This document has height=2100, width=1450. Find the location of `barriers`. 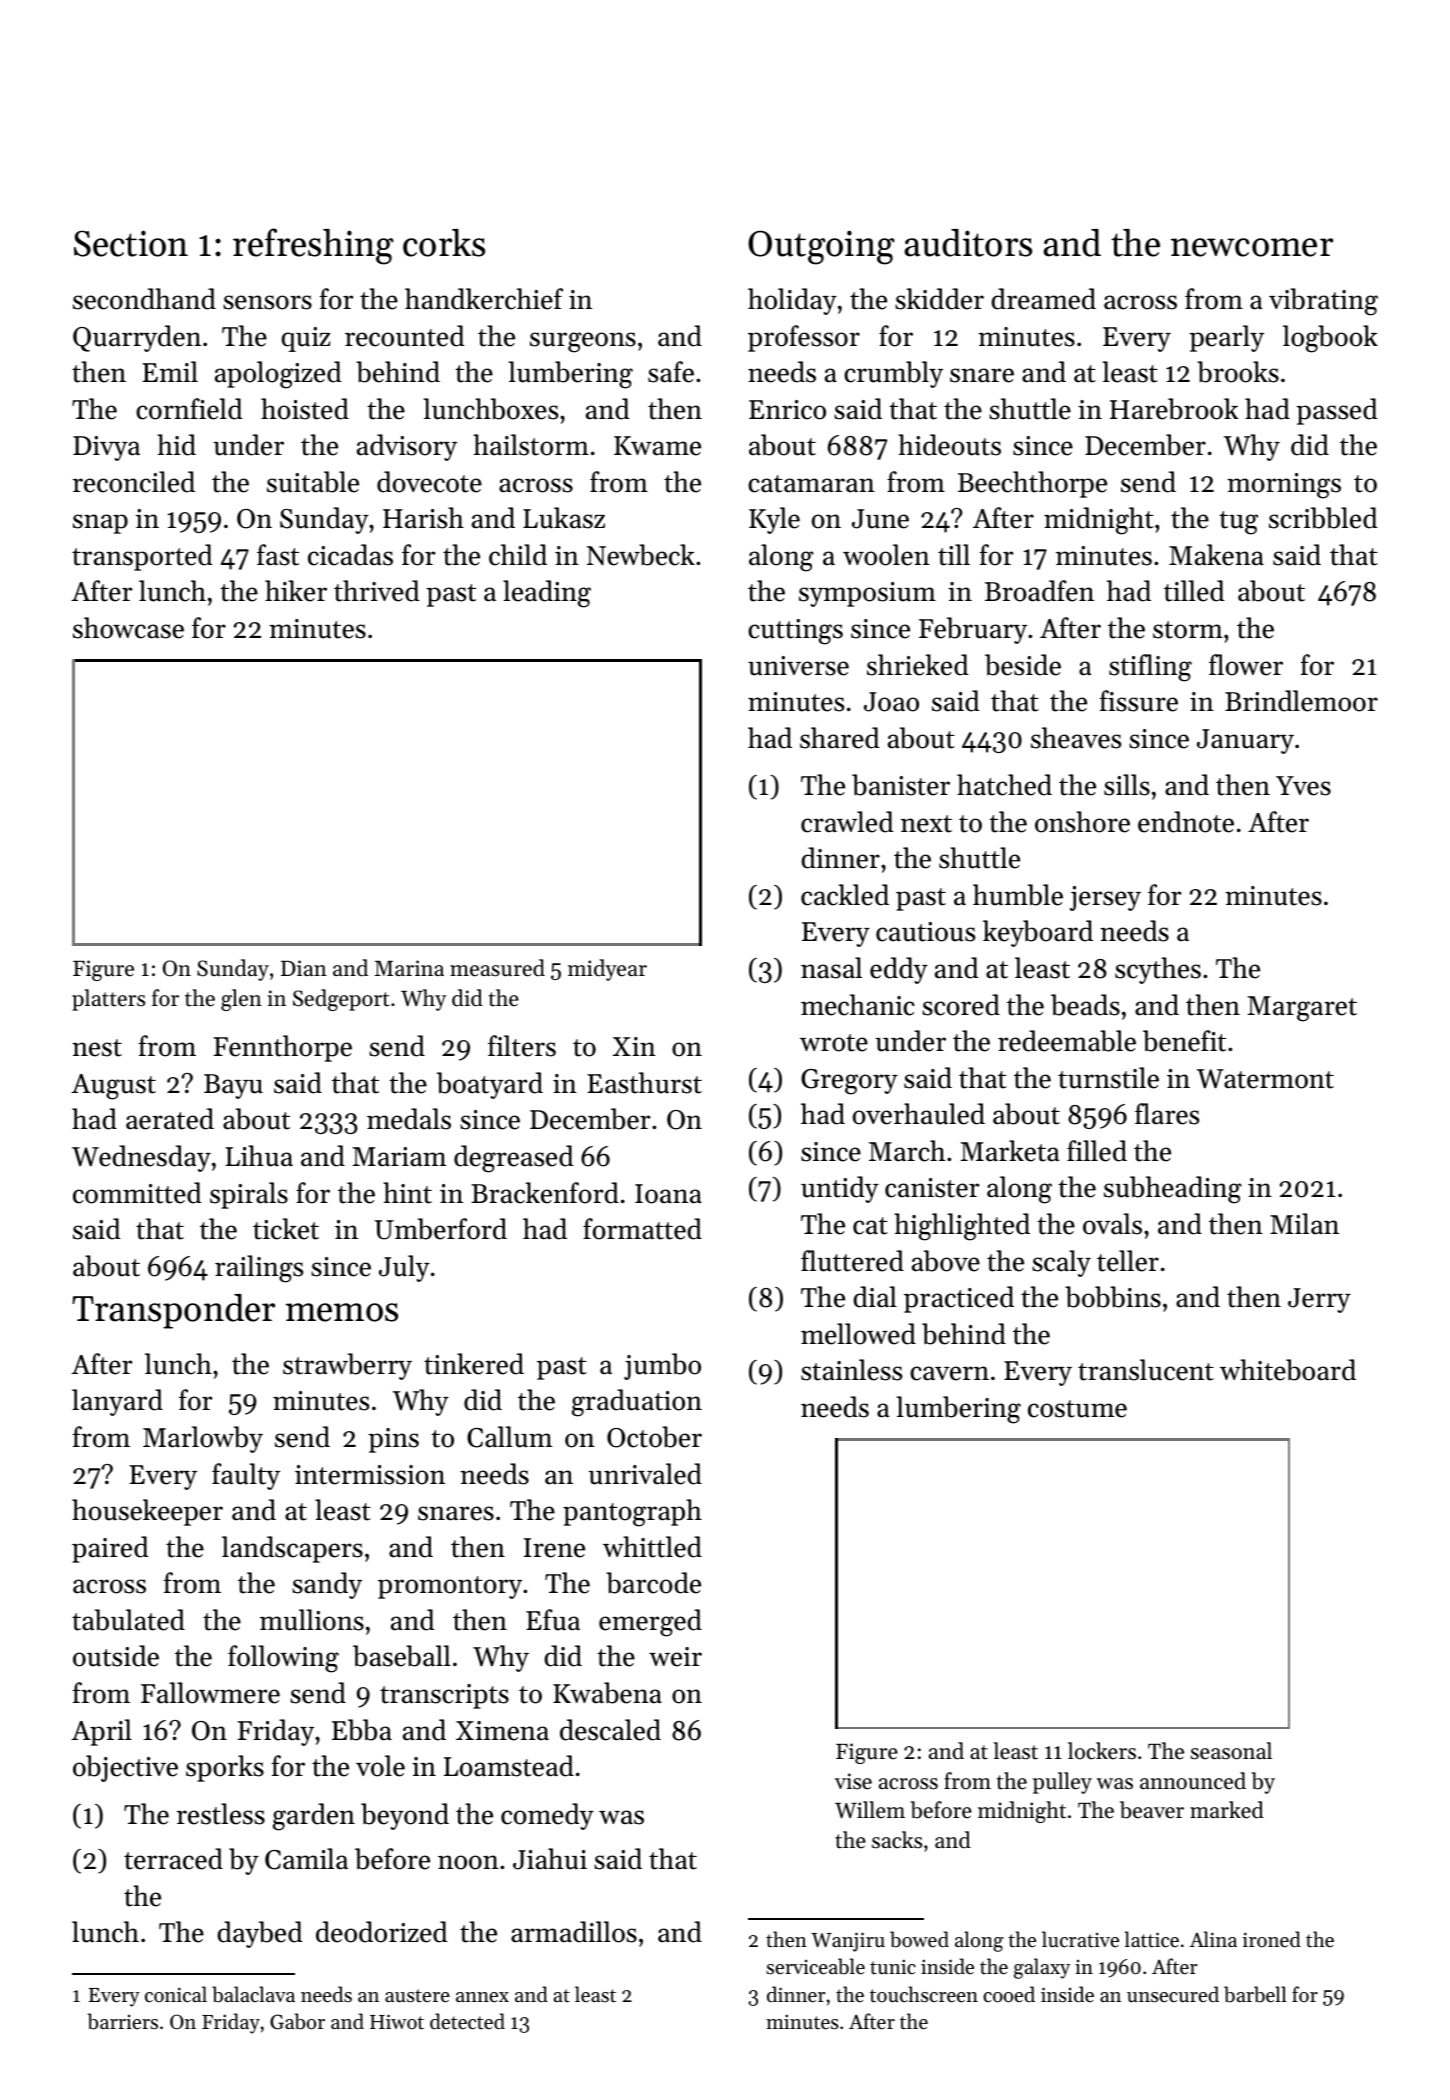

barriers is located at coordinates (123, 2021).
